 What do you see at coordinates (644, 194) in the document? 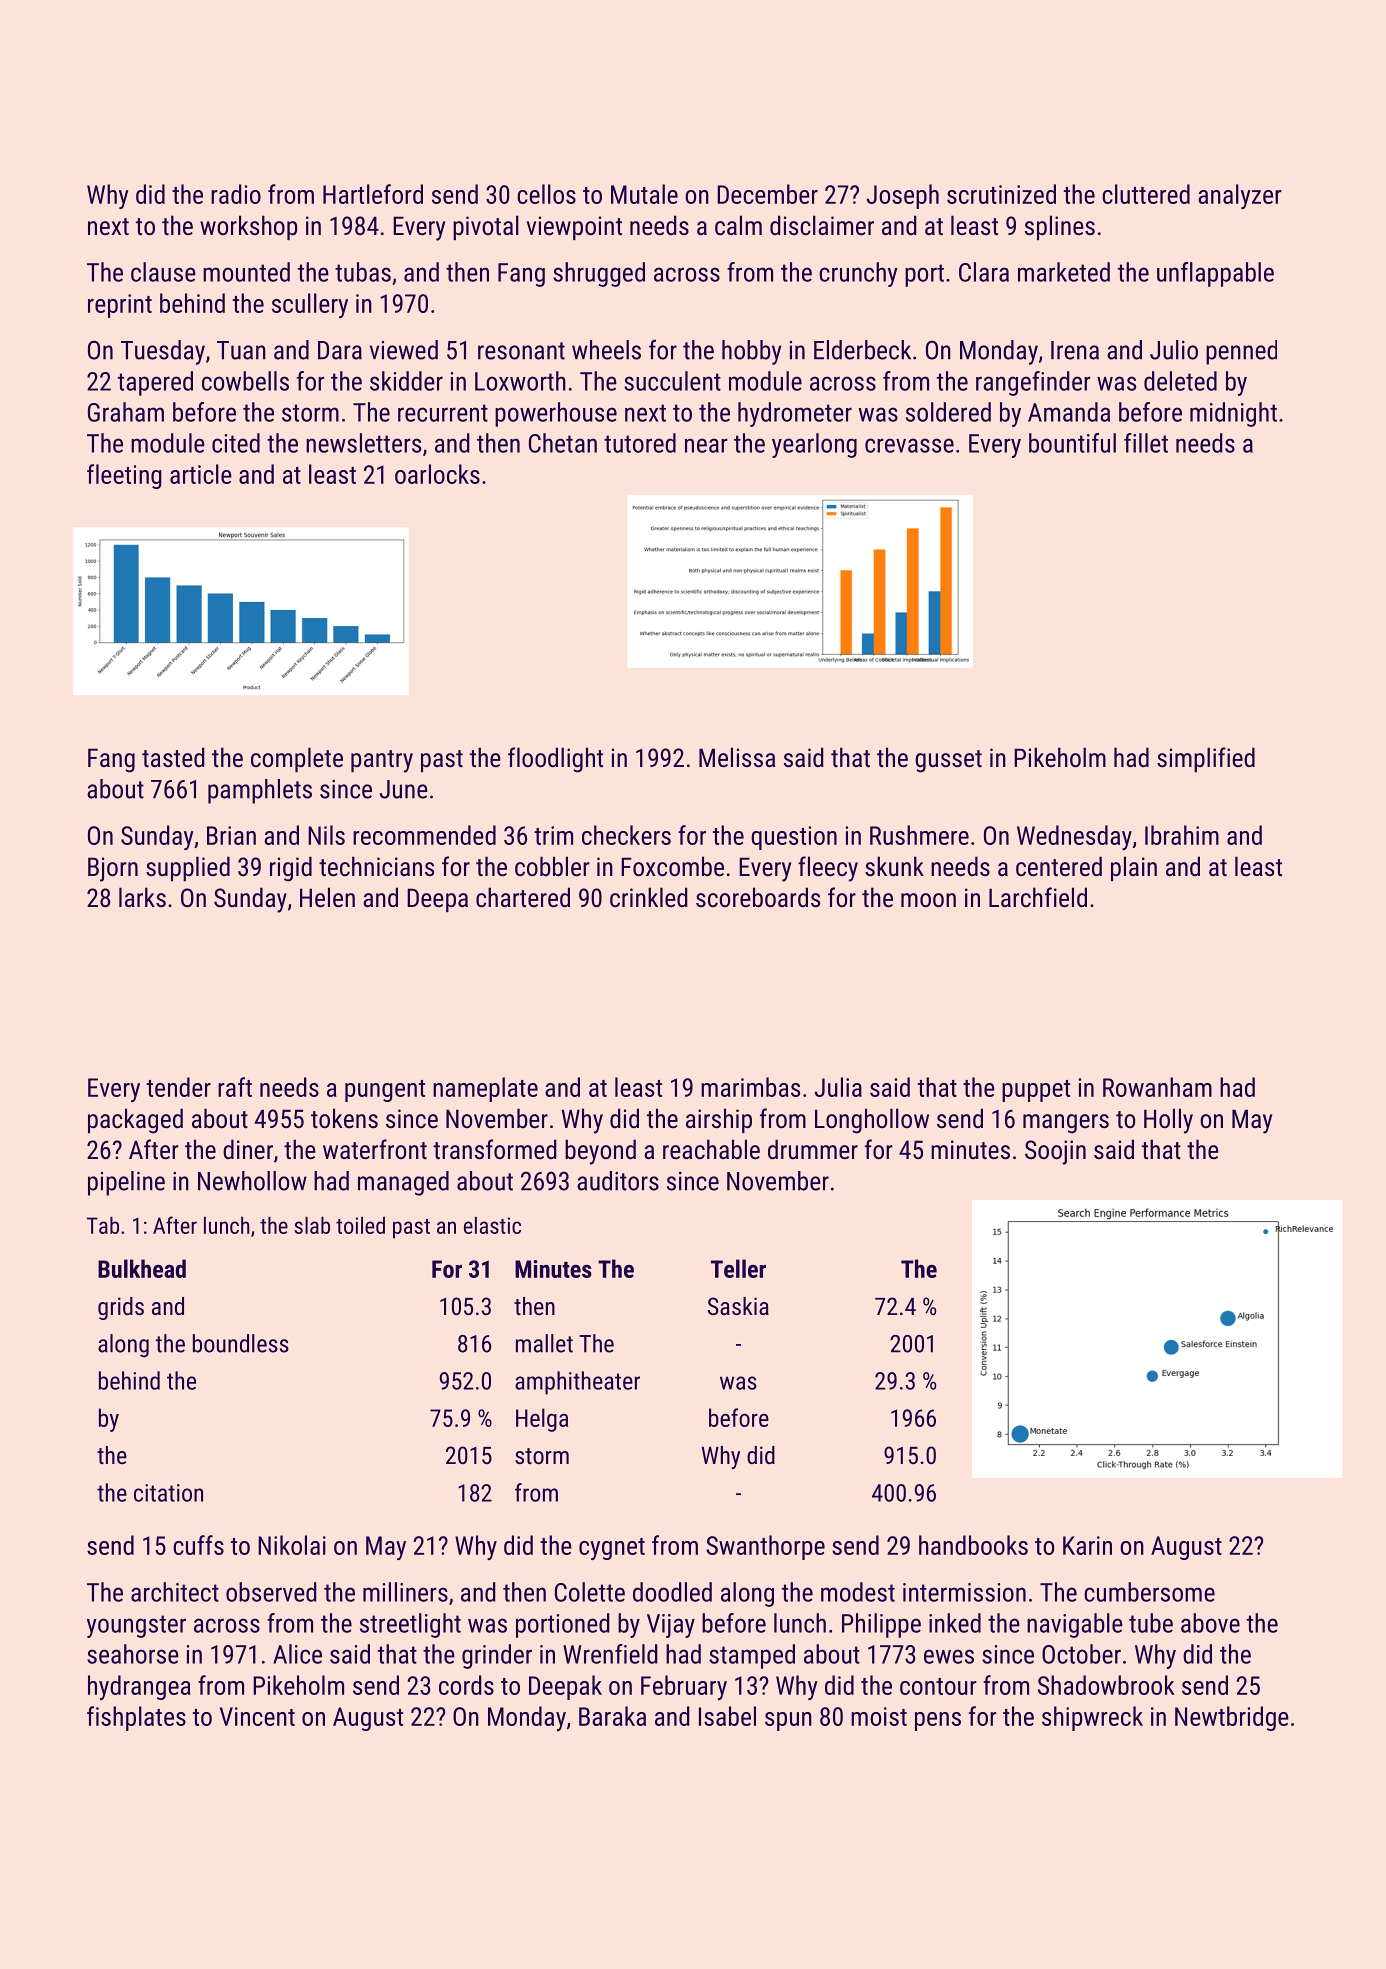
I see `Mutale` at bounding box center [644, 194].
